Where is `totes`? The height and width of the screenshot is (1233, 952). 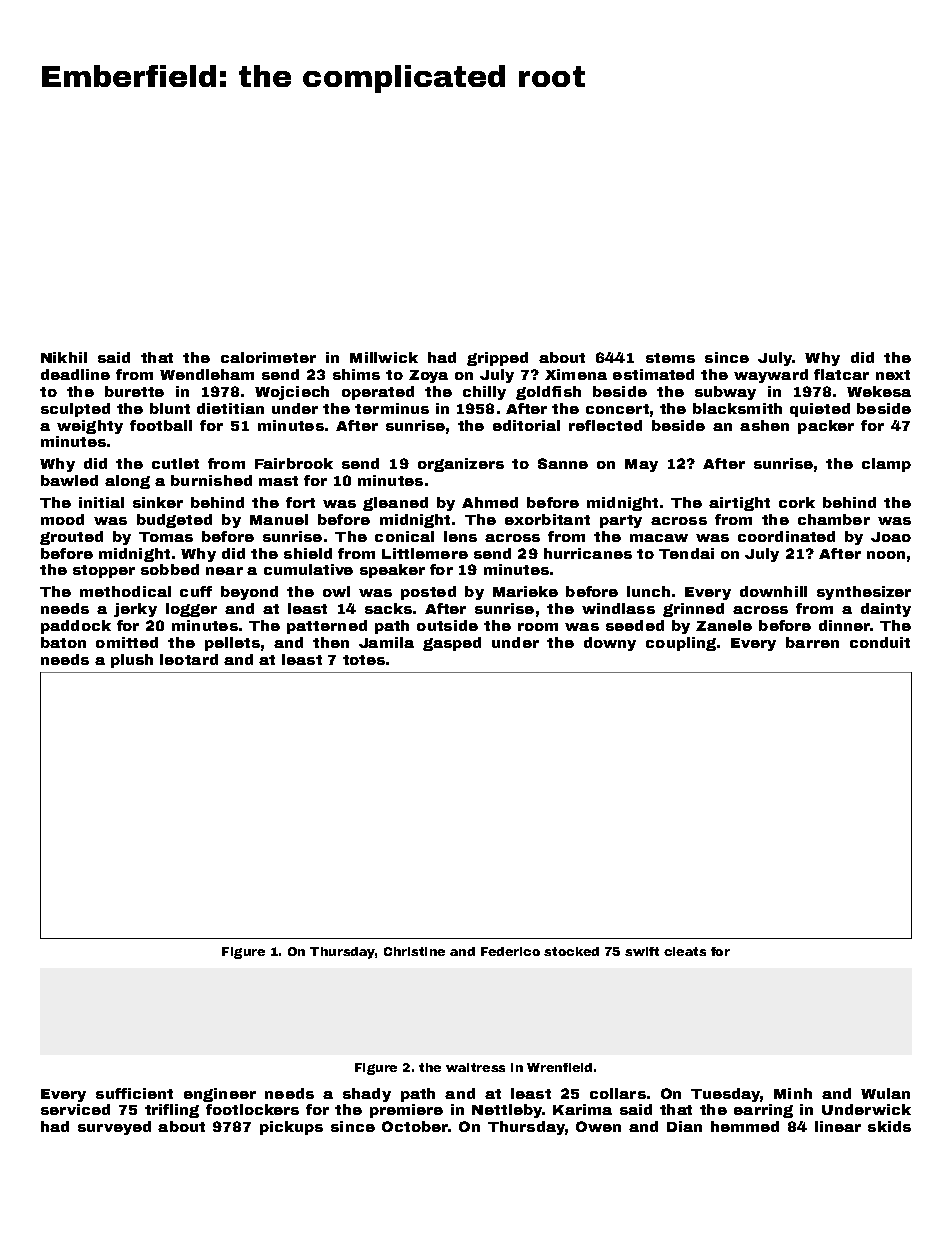 totes is located at coordinates (364, 660).
